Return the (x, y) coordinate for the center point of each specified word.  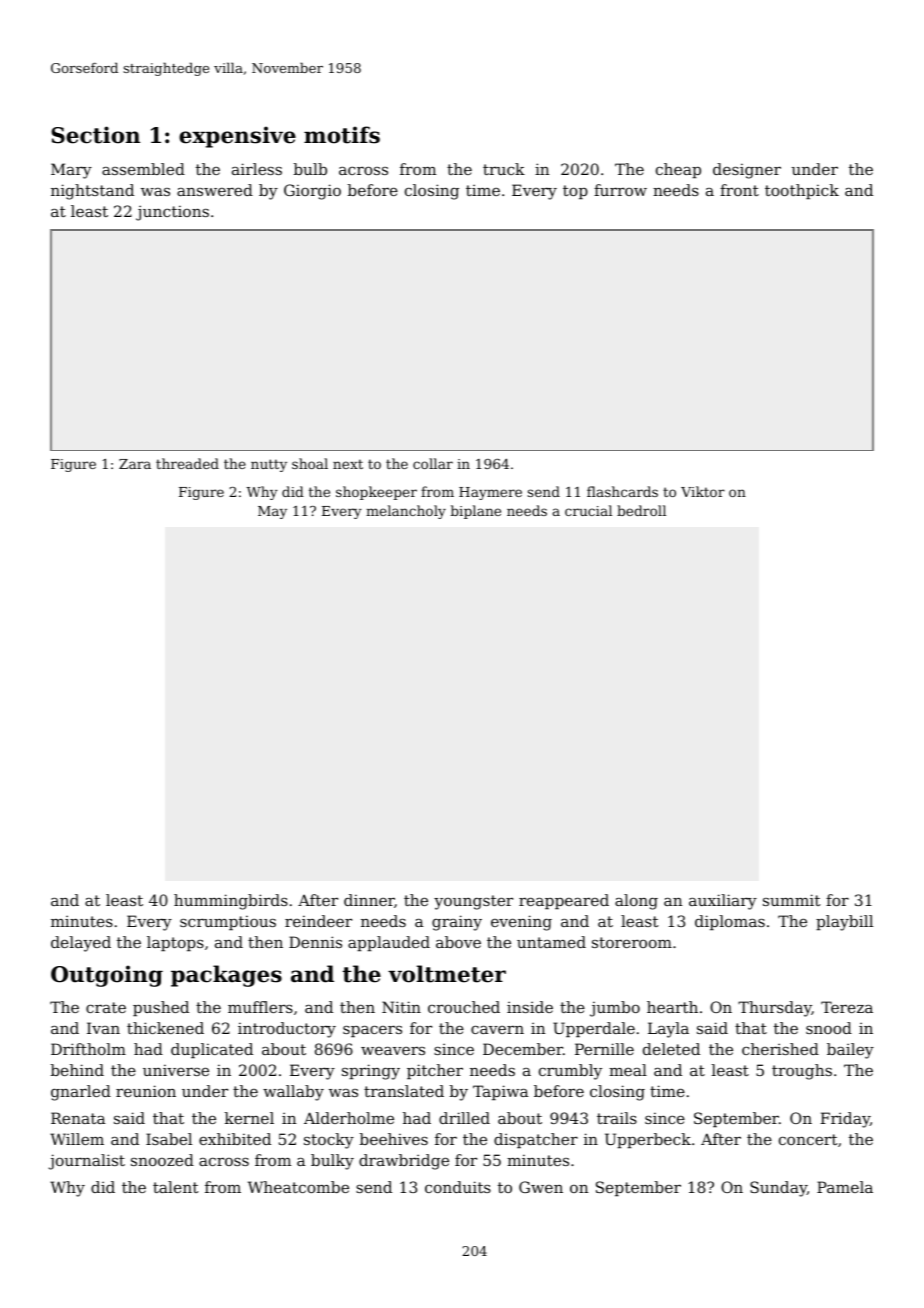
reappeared (564, 901)
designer (747, 171)
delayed (81, 944)
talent (176, 1187)
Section (95, 135)
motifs (342, 135)
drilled (464, 1118)
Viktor (703, 491)
